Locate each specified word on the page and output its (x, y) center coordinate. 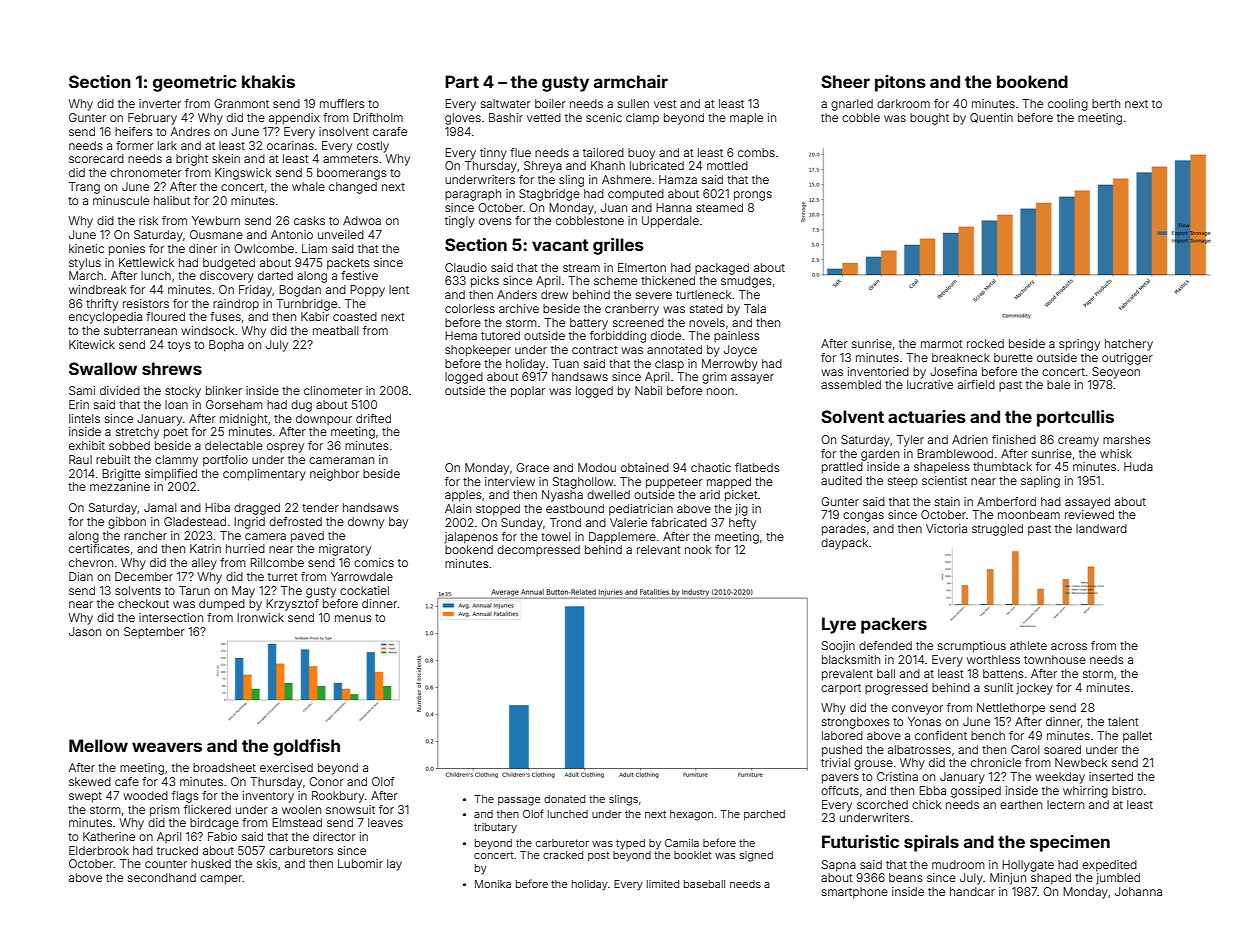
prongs (753, 196)
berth (1106, 103)
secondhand (162, 877)
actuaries (927, 416)
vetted (544, 117)
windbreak (97, 289)
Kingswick (243, 174)
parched (764, 815)
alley (204, 564)
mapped (729, 483)
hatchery (1129, 345)
